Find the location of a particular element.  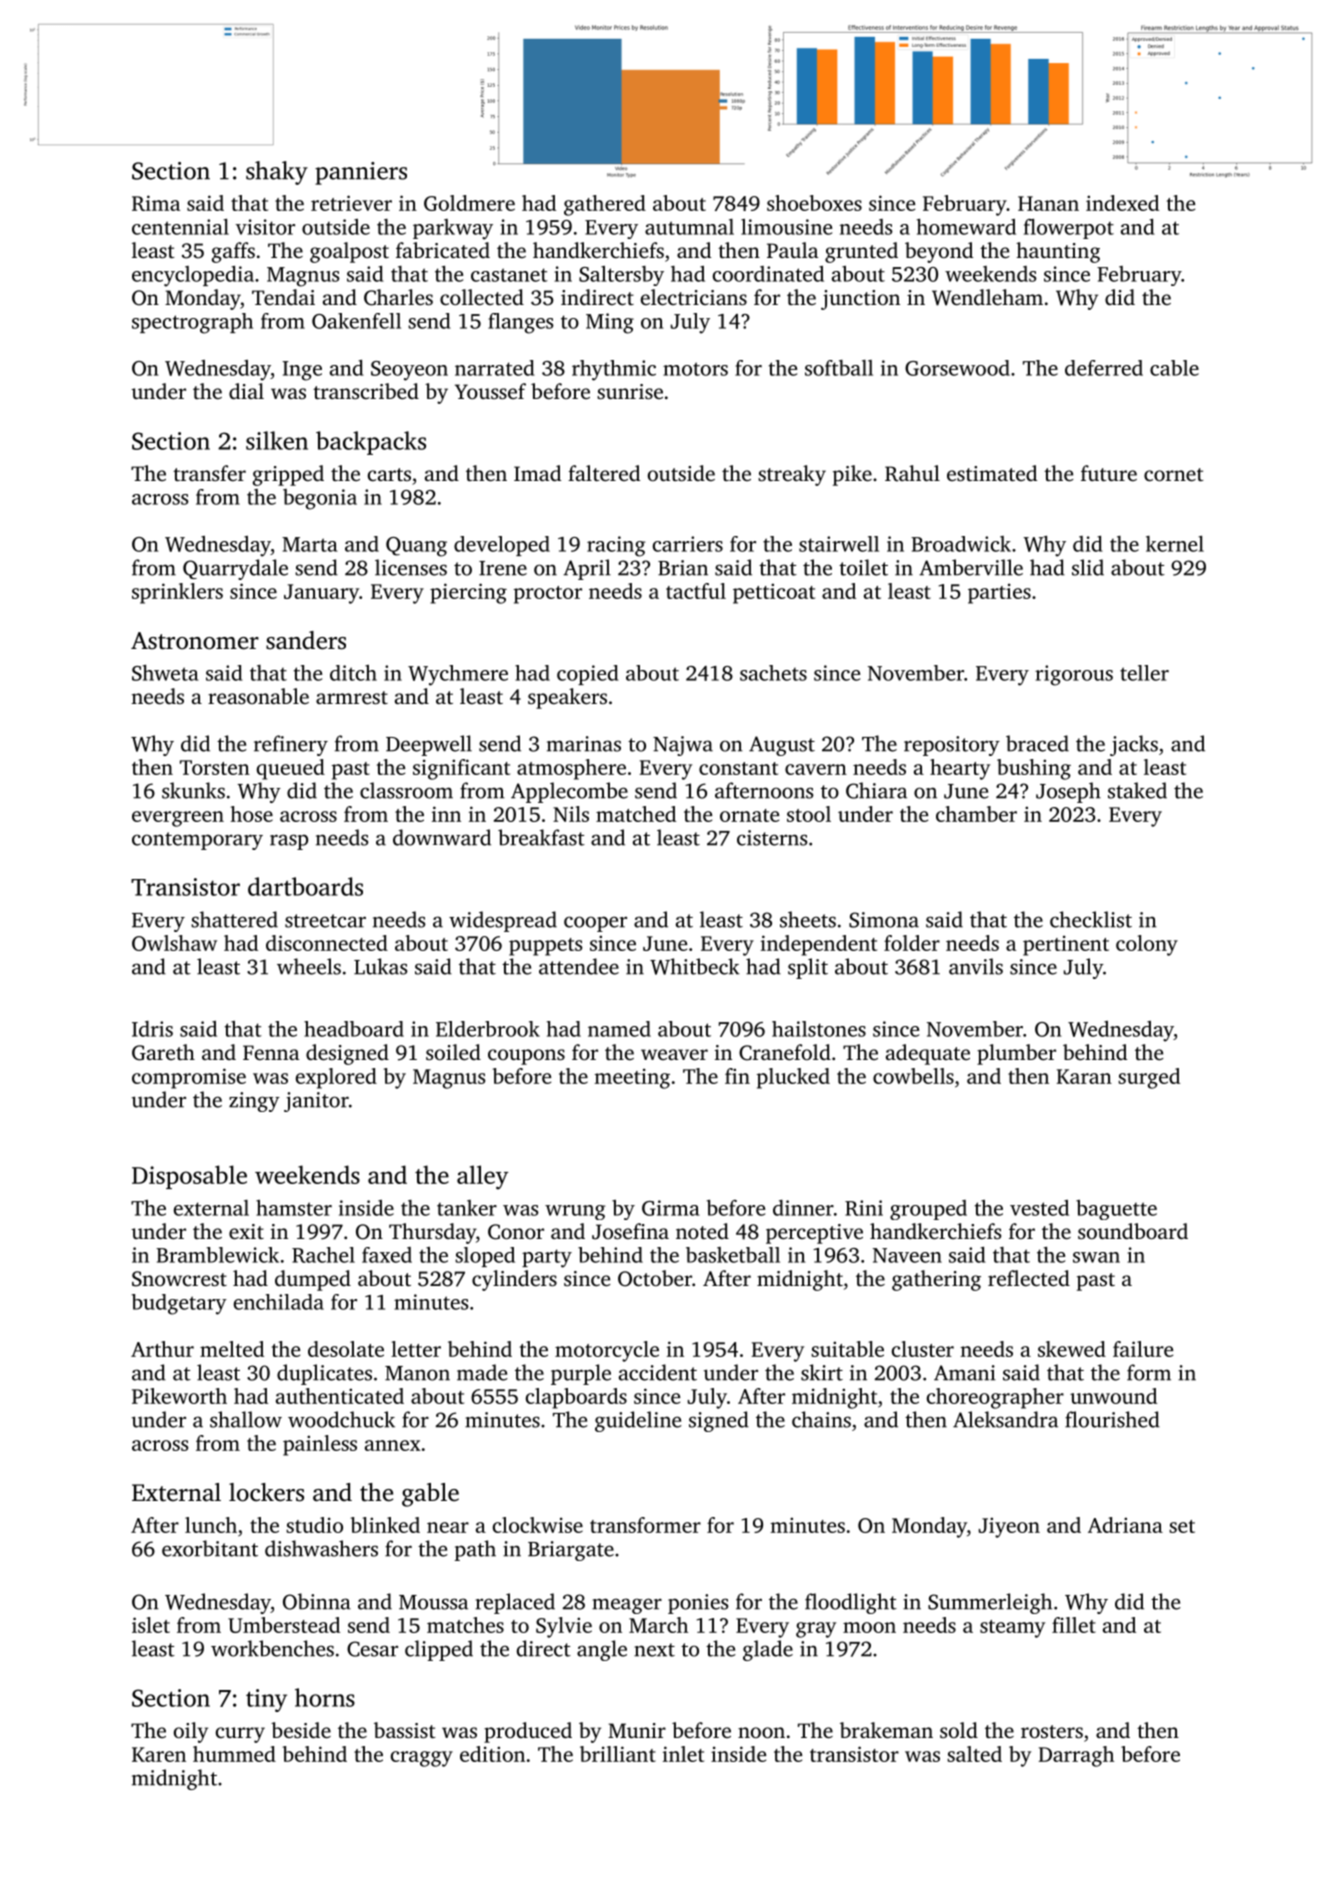

edition is located at coordinates (492, 1754).
